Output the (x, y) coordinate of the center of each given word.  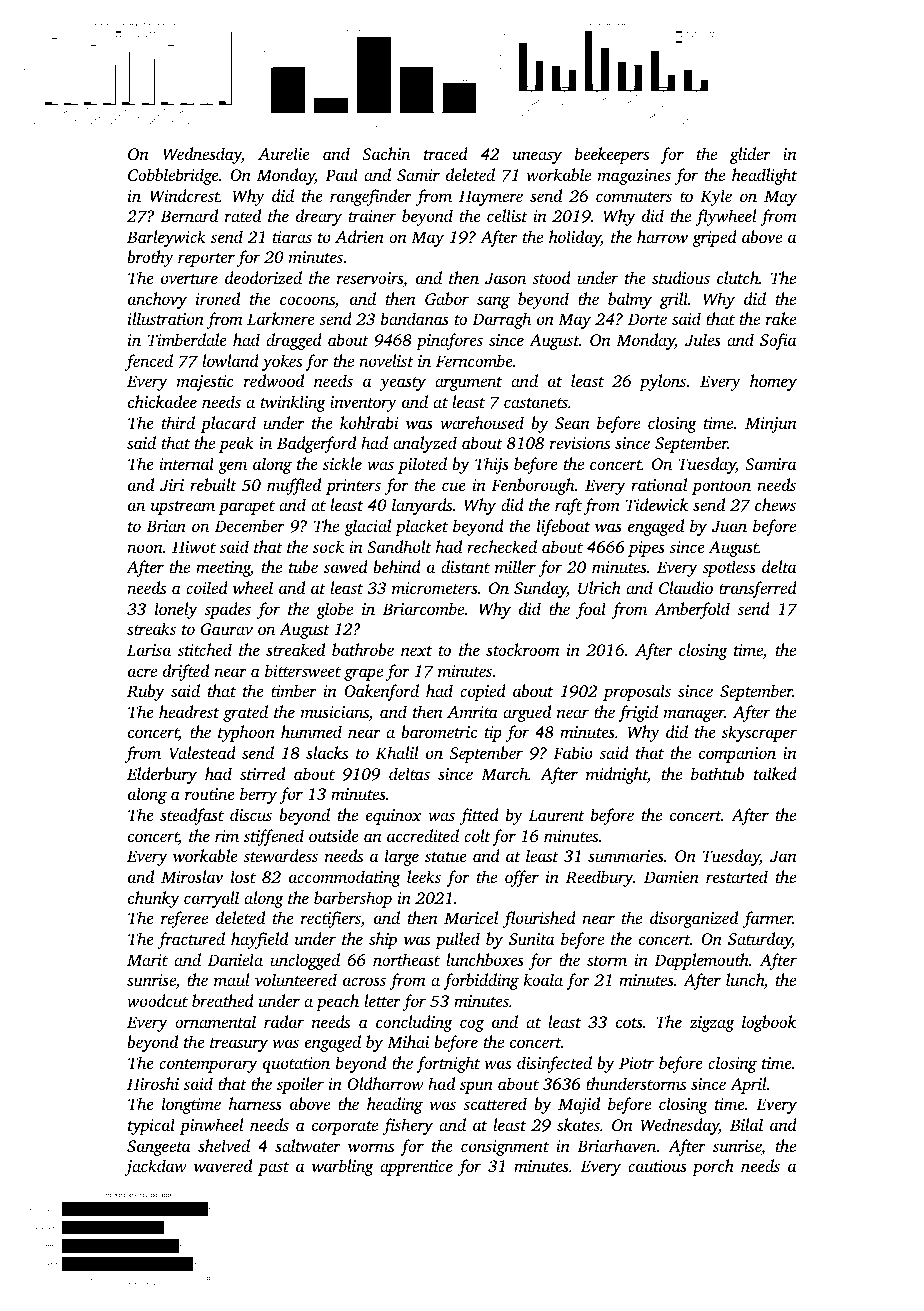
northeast (406, 959)
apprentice (416, 1168)
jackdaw (156, 1167)
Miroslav (192, 876)
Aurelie (284, 153)
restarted (737, 876)
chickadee (162, 401)
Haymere (491, 198)
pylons (662, 382)
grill (674, 300)
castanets (536, 403)
